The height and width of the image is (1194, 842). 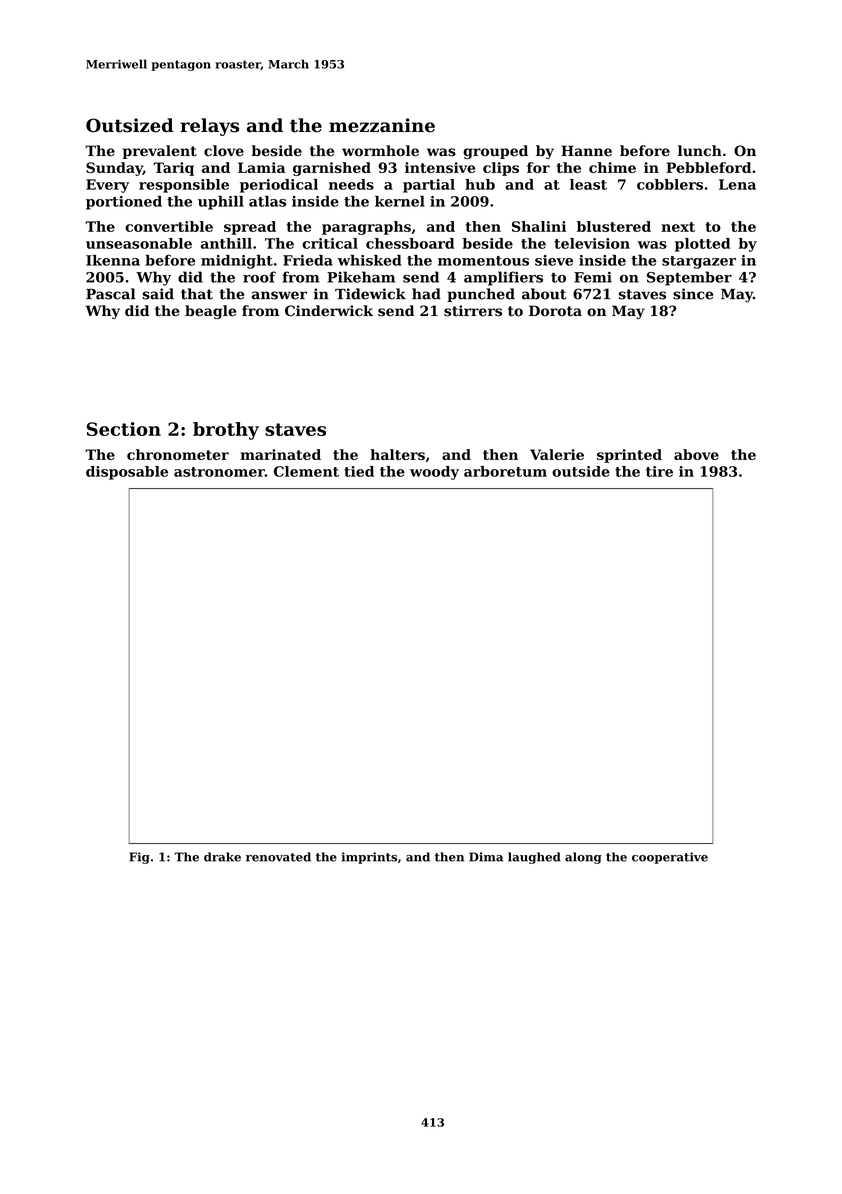 What do you see at coordinates (158, 294) in the image?
I see `said` at bounding box center [158, 294].
